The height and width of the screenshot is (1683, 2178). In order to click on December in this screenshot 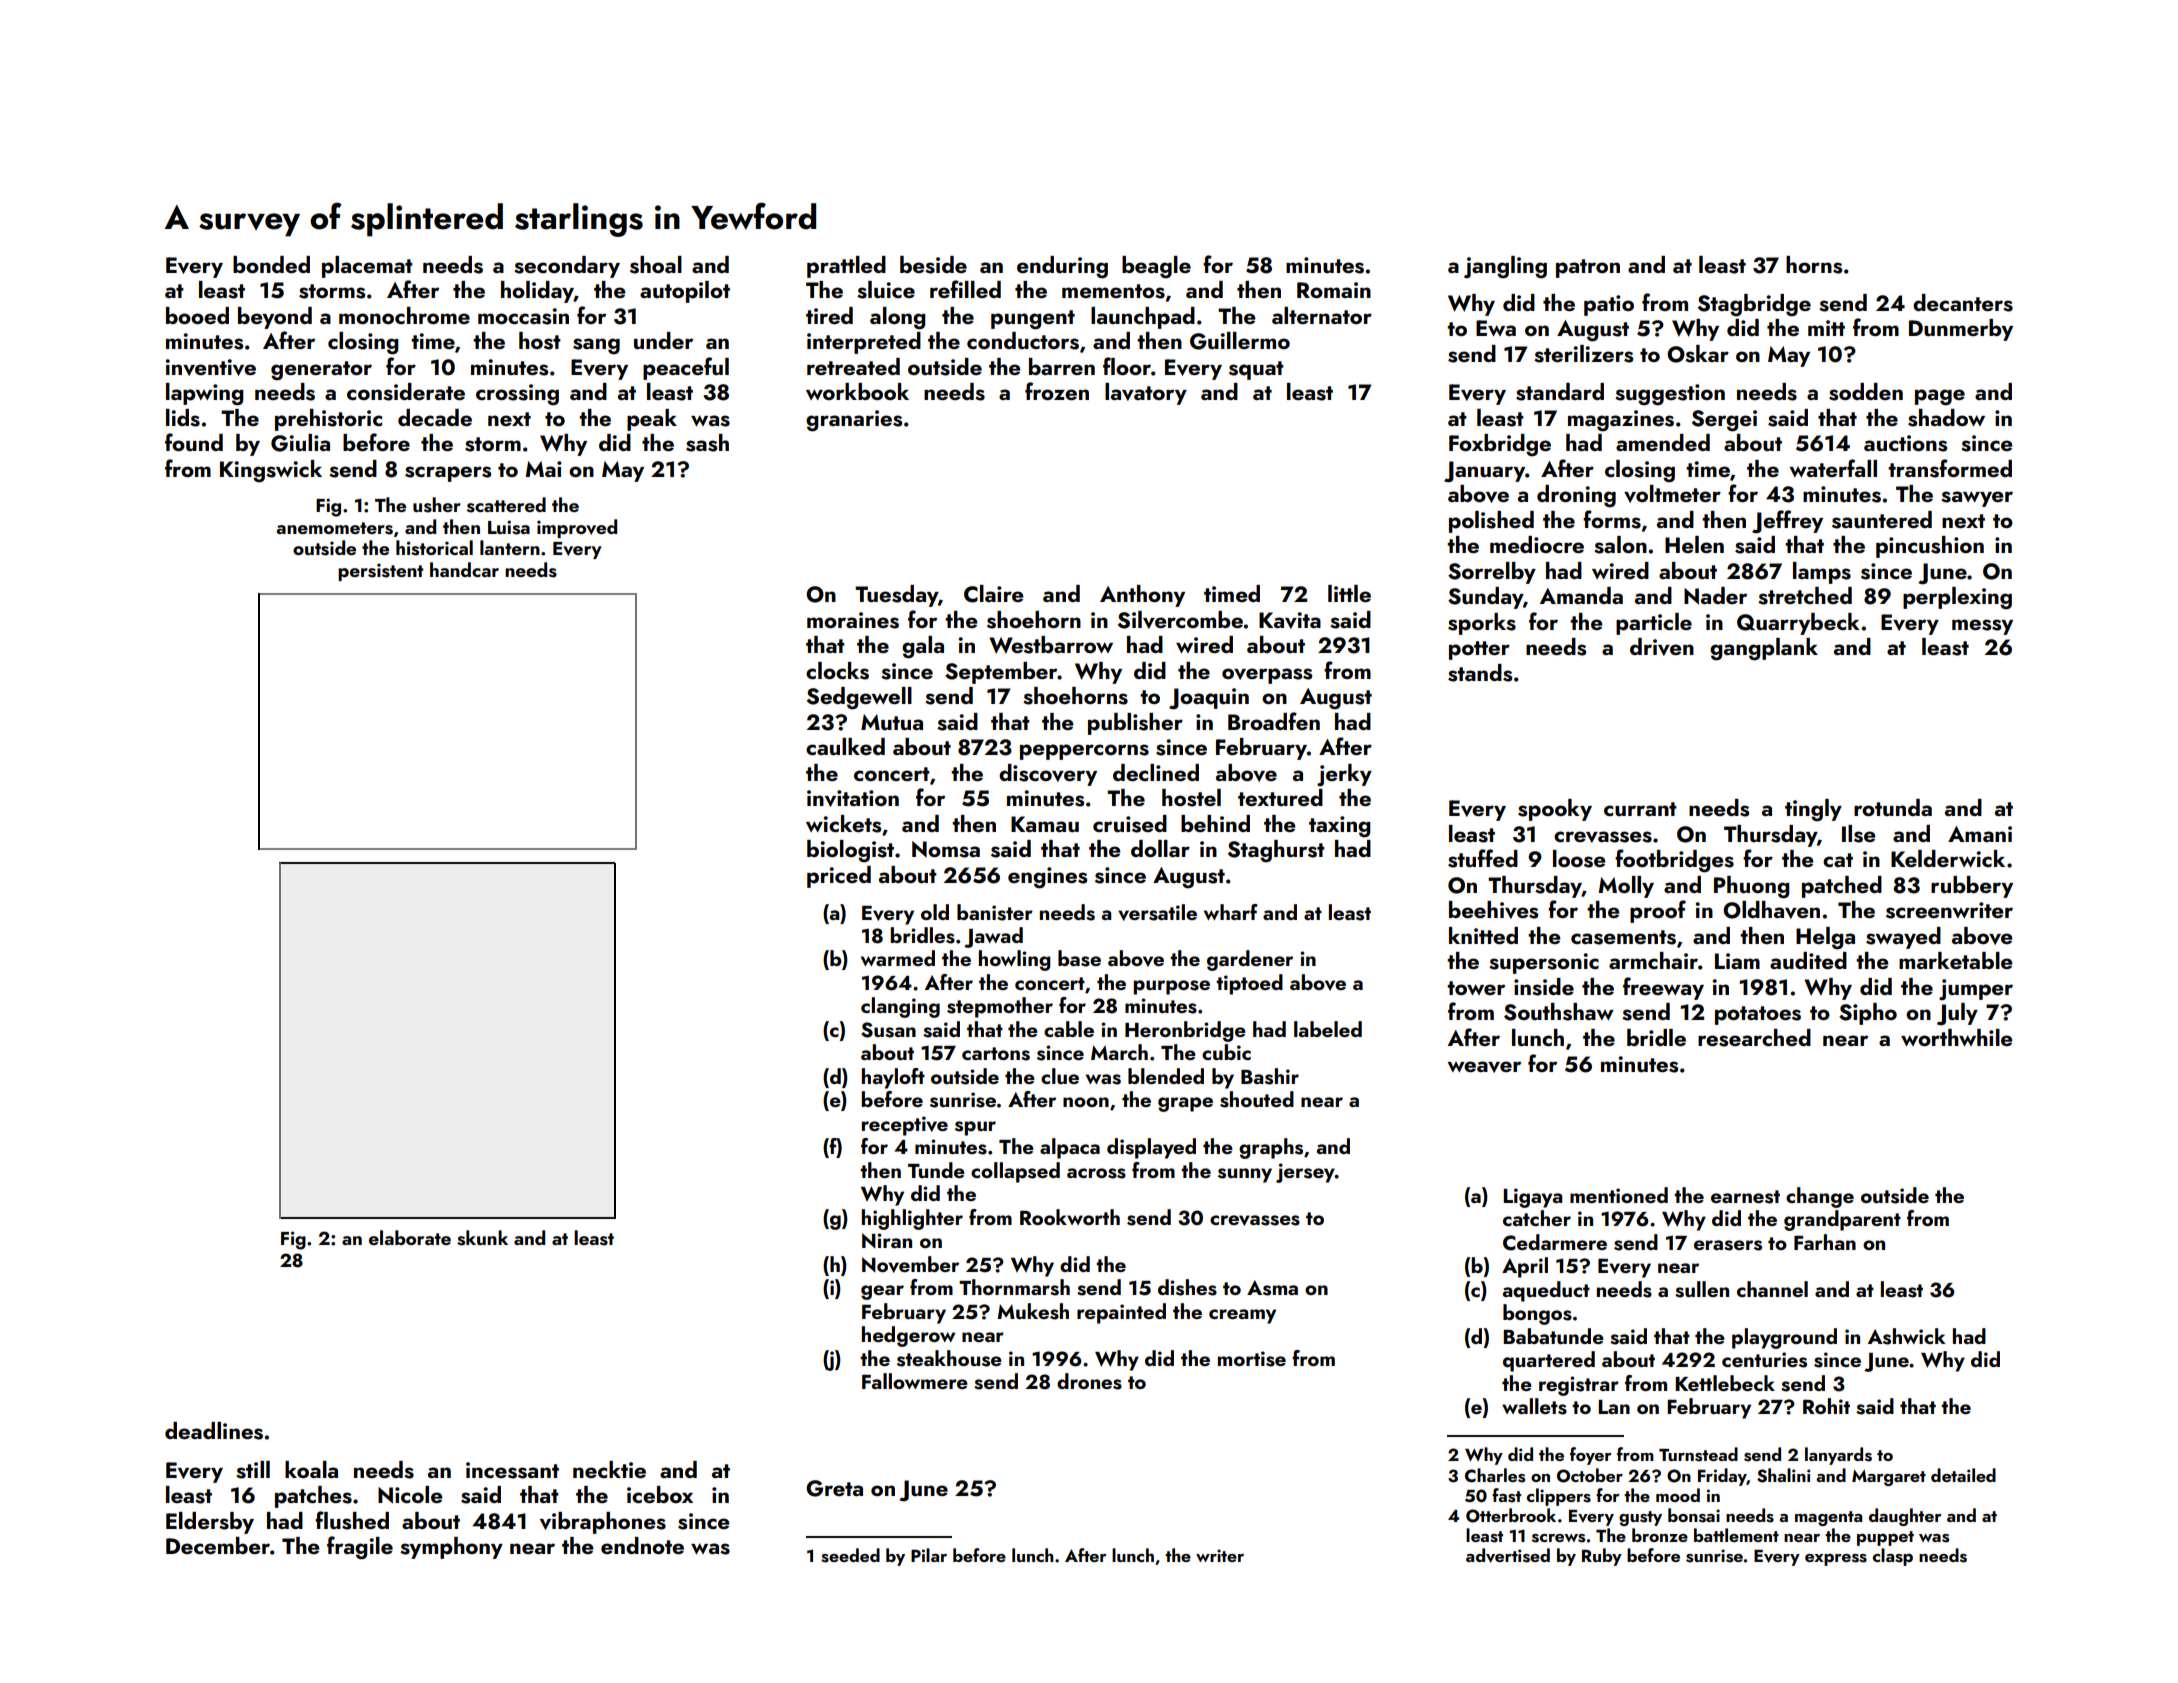, I will do `click(218, 1545)`.
